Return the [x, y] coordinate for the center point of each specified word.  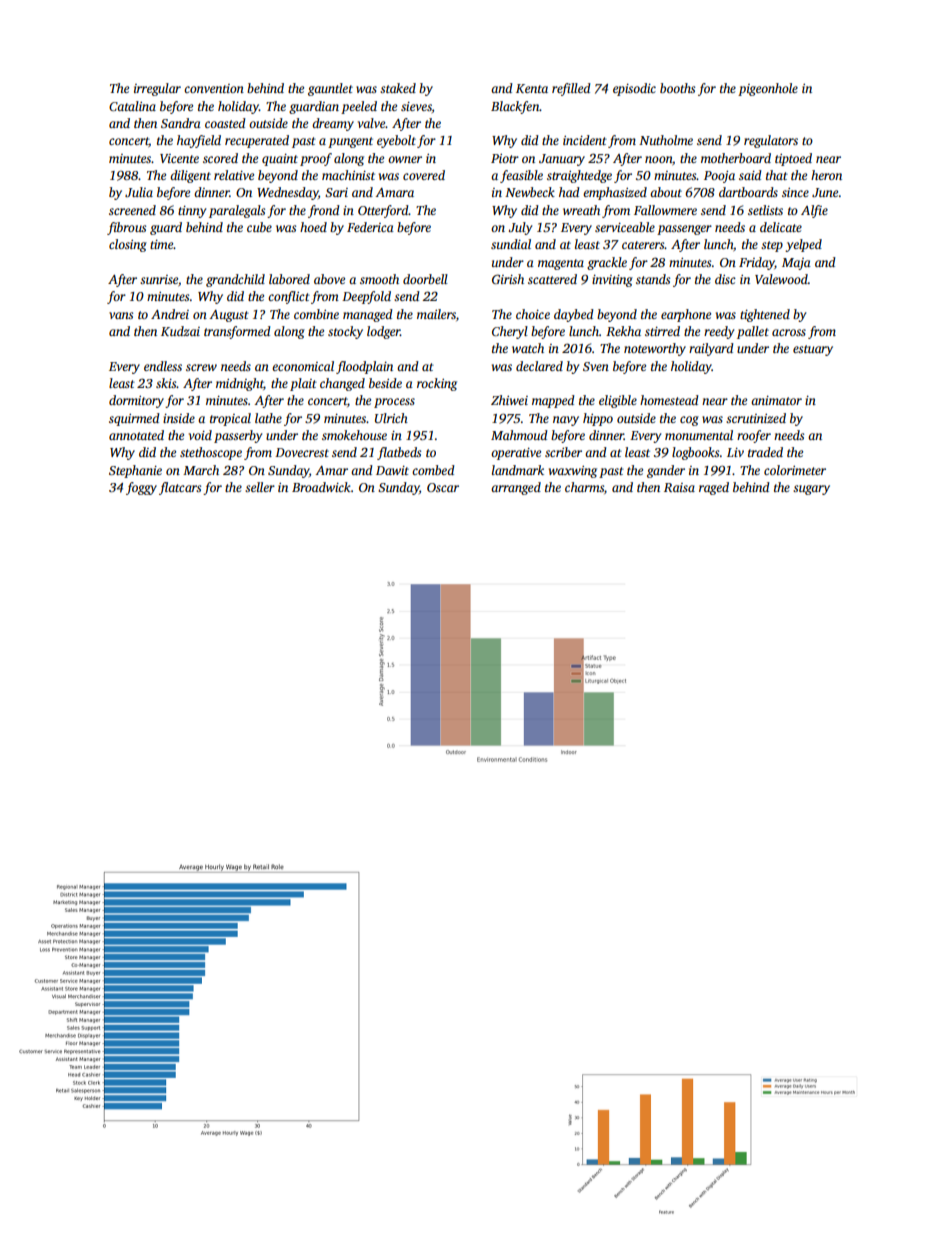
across [789, 332]
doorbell [425, 279]
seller [260, 487]
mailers [436, 314]
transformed [237, 332]
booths [677, 88]
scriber [563, 452]
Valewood [781, 279]
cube [259, 227]
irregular [157, 89]
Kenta [532, 88]
